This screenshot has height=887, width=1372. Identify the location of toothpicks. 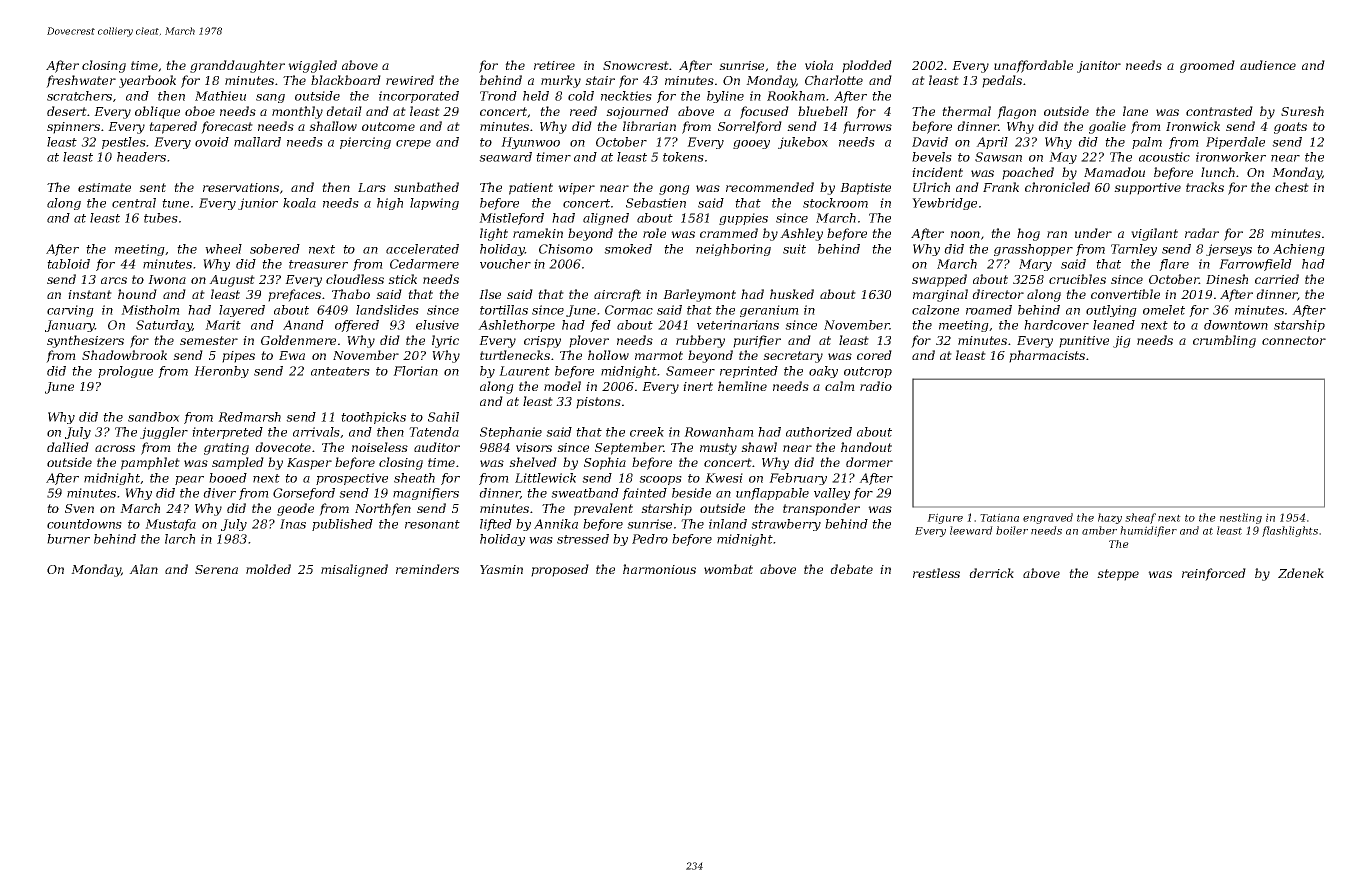
(373, 418).
